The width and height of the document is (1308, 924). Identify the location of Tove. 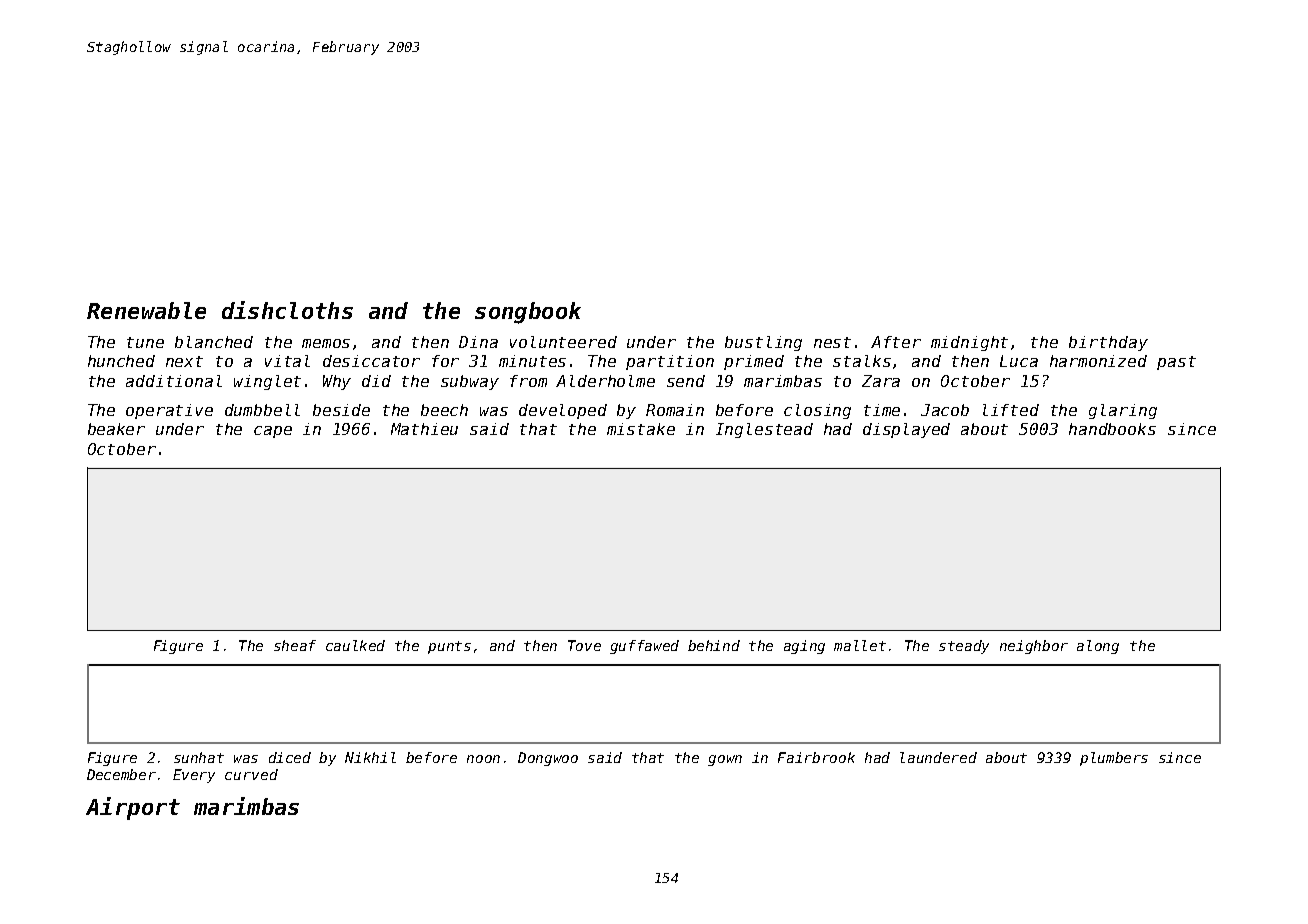
(584, 645).
